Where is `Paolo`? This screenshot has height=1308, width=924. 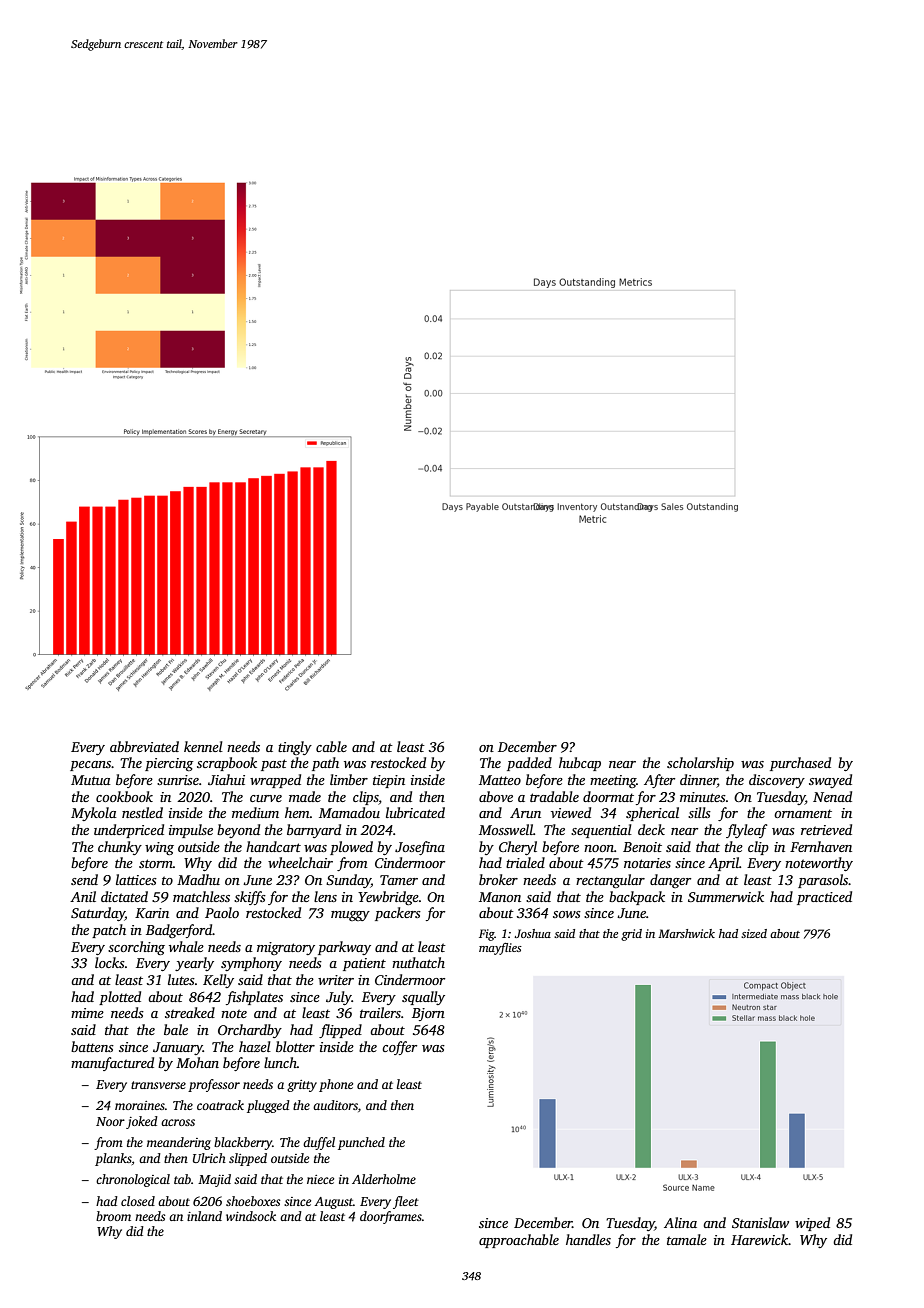
Paolo is located at coordinates (222, 912).
